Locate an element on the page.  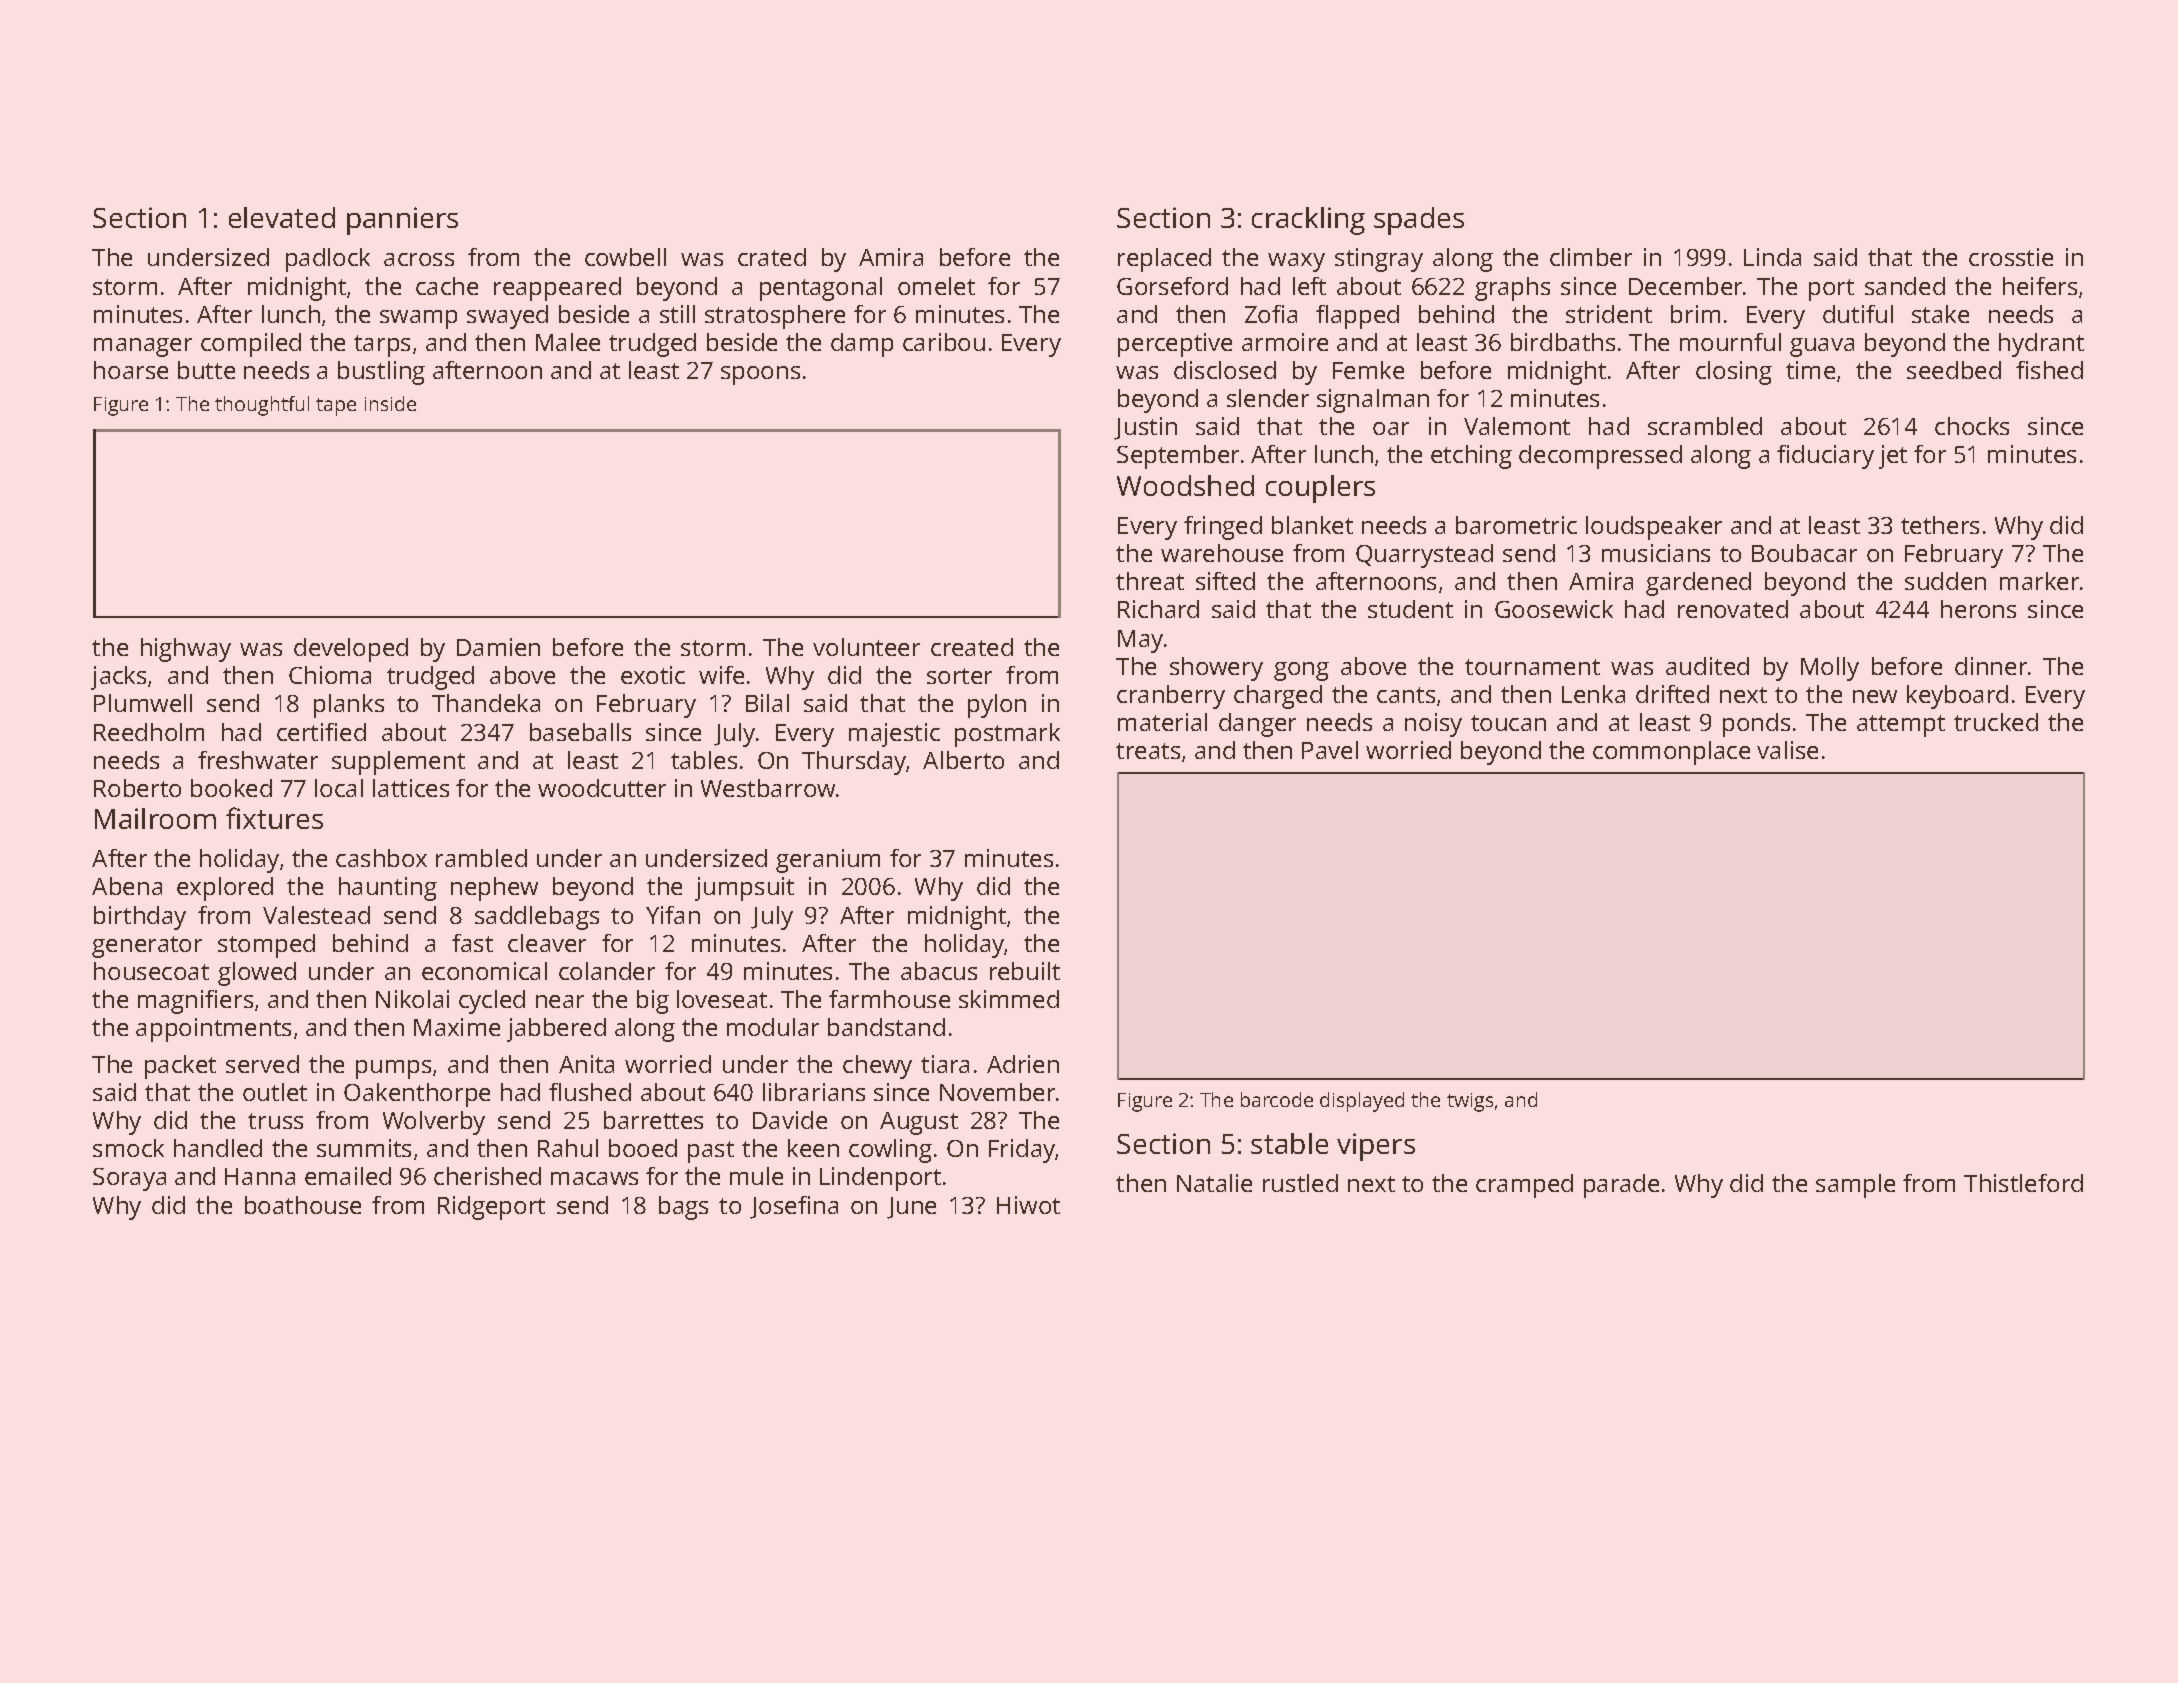
crated is located at coordinates (772, 257).
